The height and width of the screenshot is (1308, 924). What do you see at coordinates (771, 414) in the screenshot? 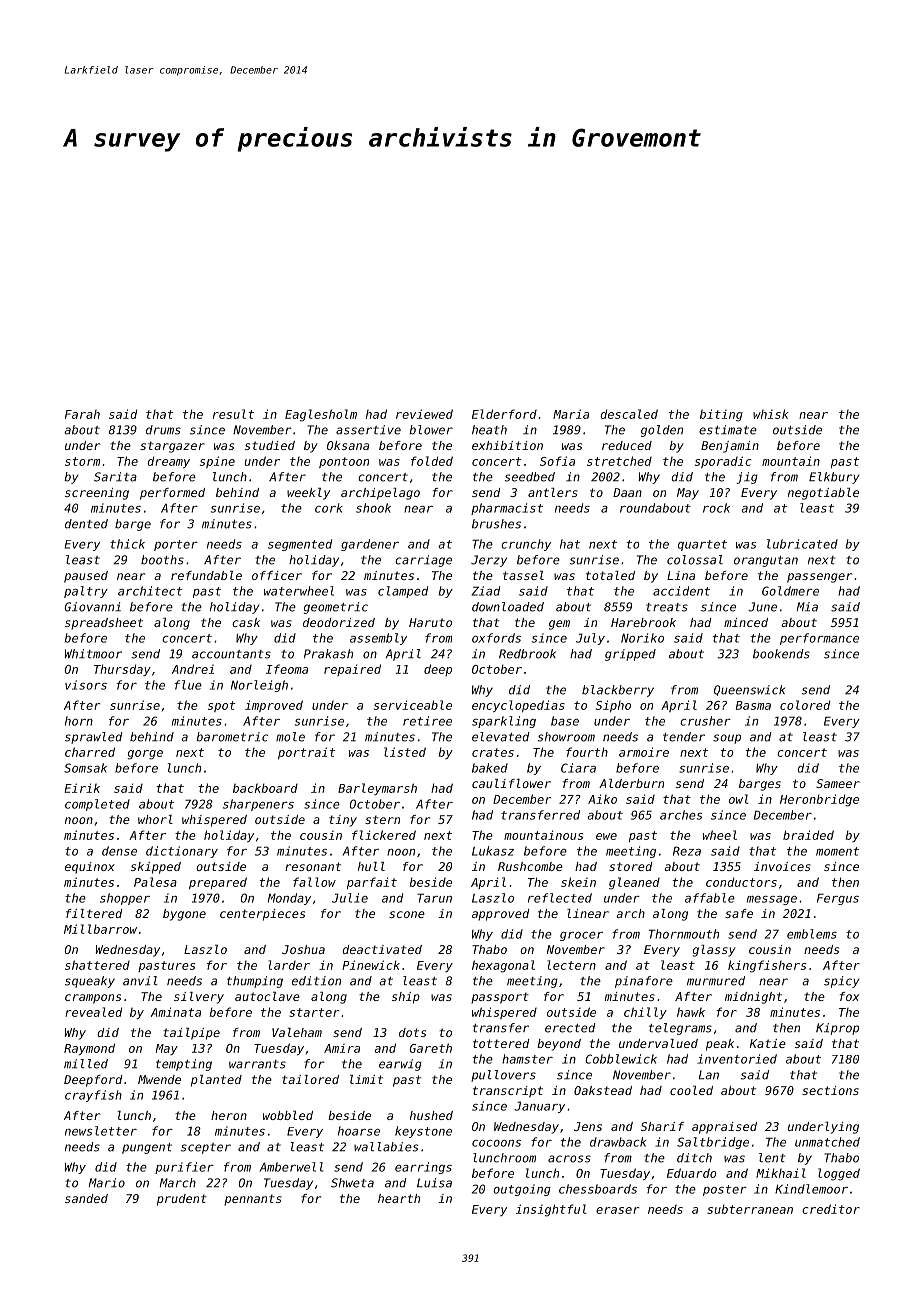
I see `whisk` at bounding box center [771, 414].
